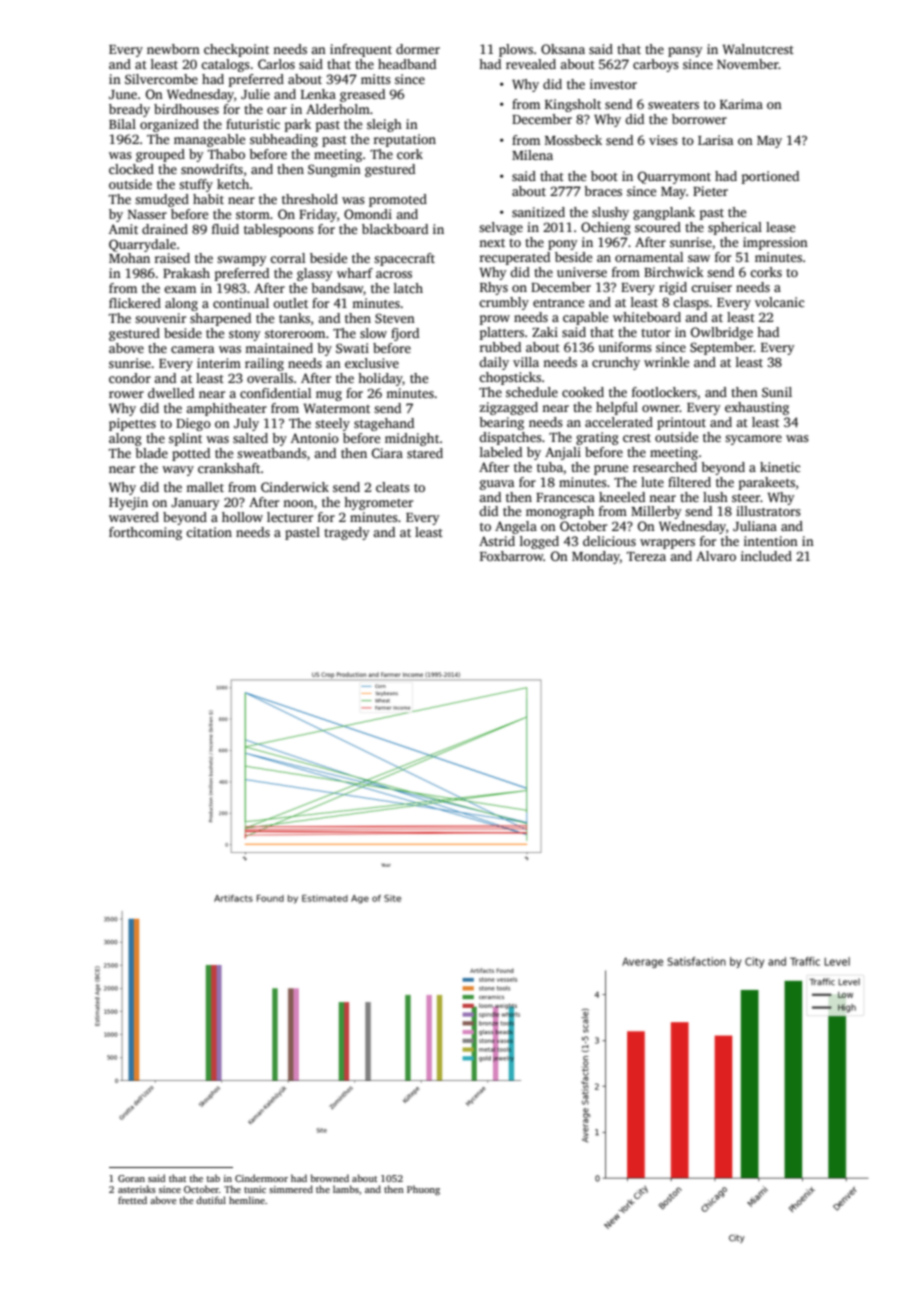 This screenshot has width=924, height=1308. I want to click on Phuong, so click(423, 1190).
